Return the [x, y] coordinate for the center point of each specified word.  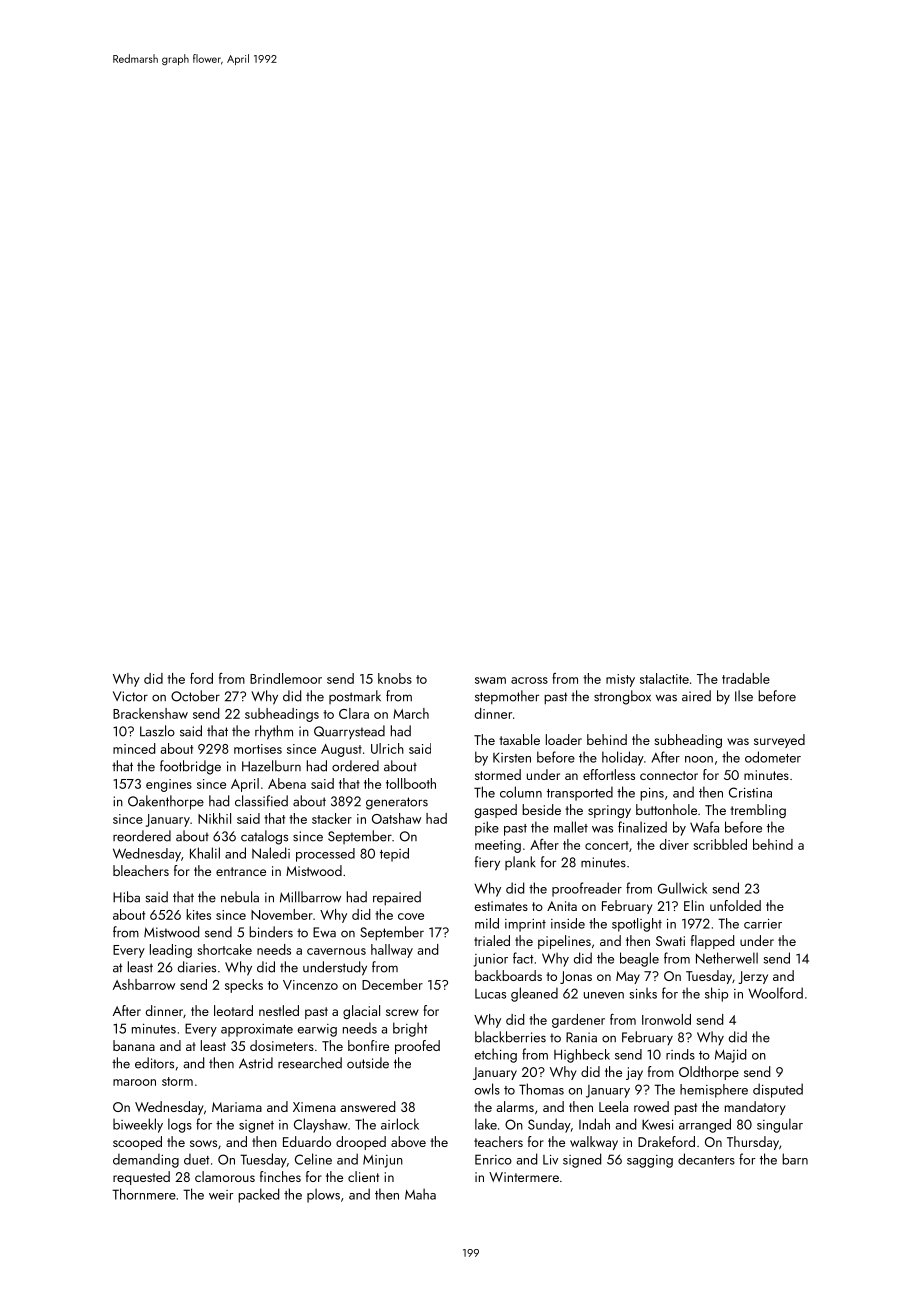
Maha [420, 1194]
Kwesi [657, 1124]
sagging [650, 1161]
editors [154, 1063]
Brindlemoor [286, 678]
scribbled [720, 844]
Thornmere [144, 1194]
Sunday [549, 1125]
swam [490, 680]
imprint [525, 925]
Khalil [205, 853]
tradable [746, 678]
